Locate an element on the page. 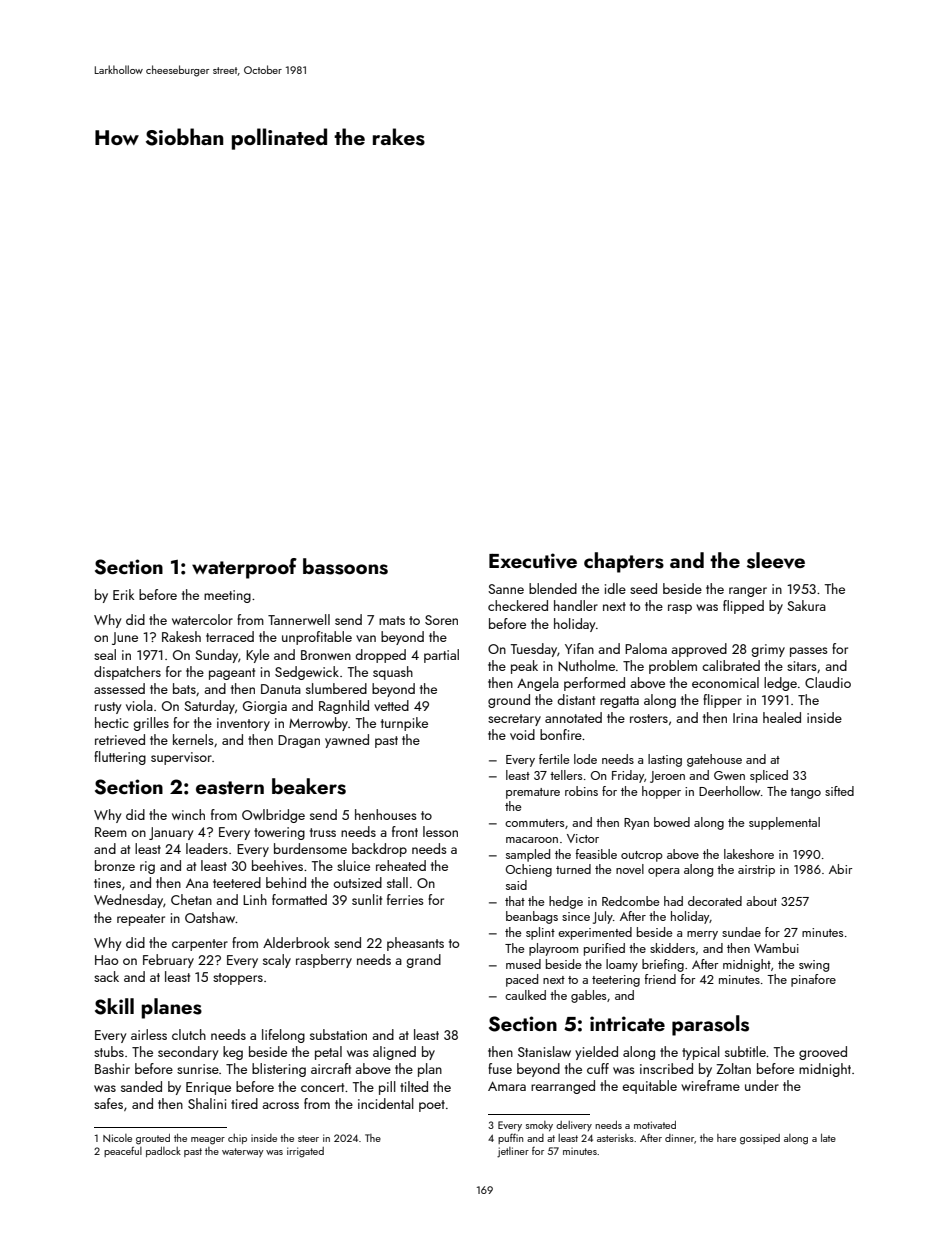  bassoons is located at coordinates (345, 566).
